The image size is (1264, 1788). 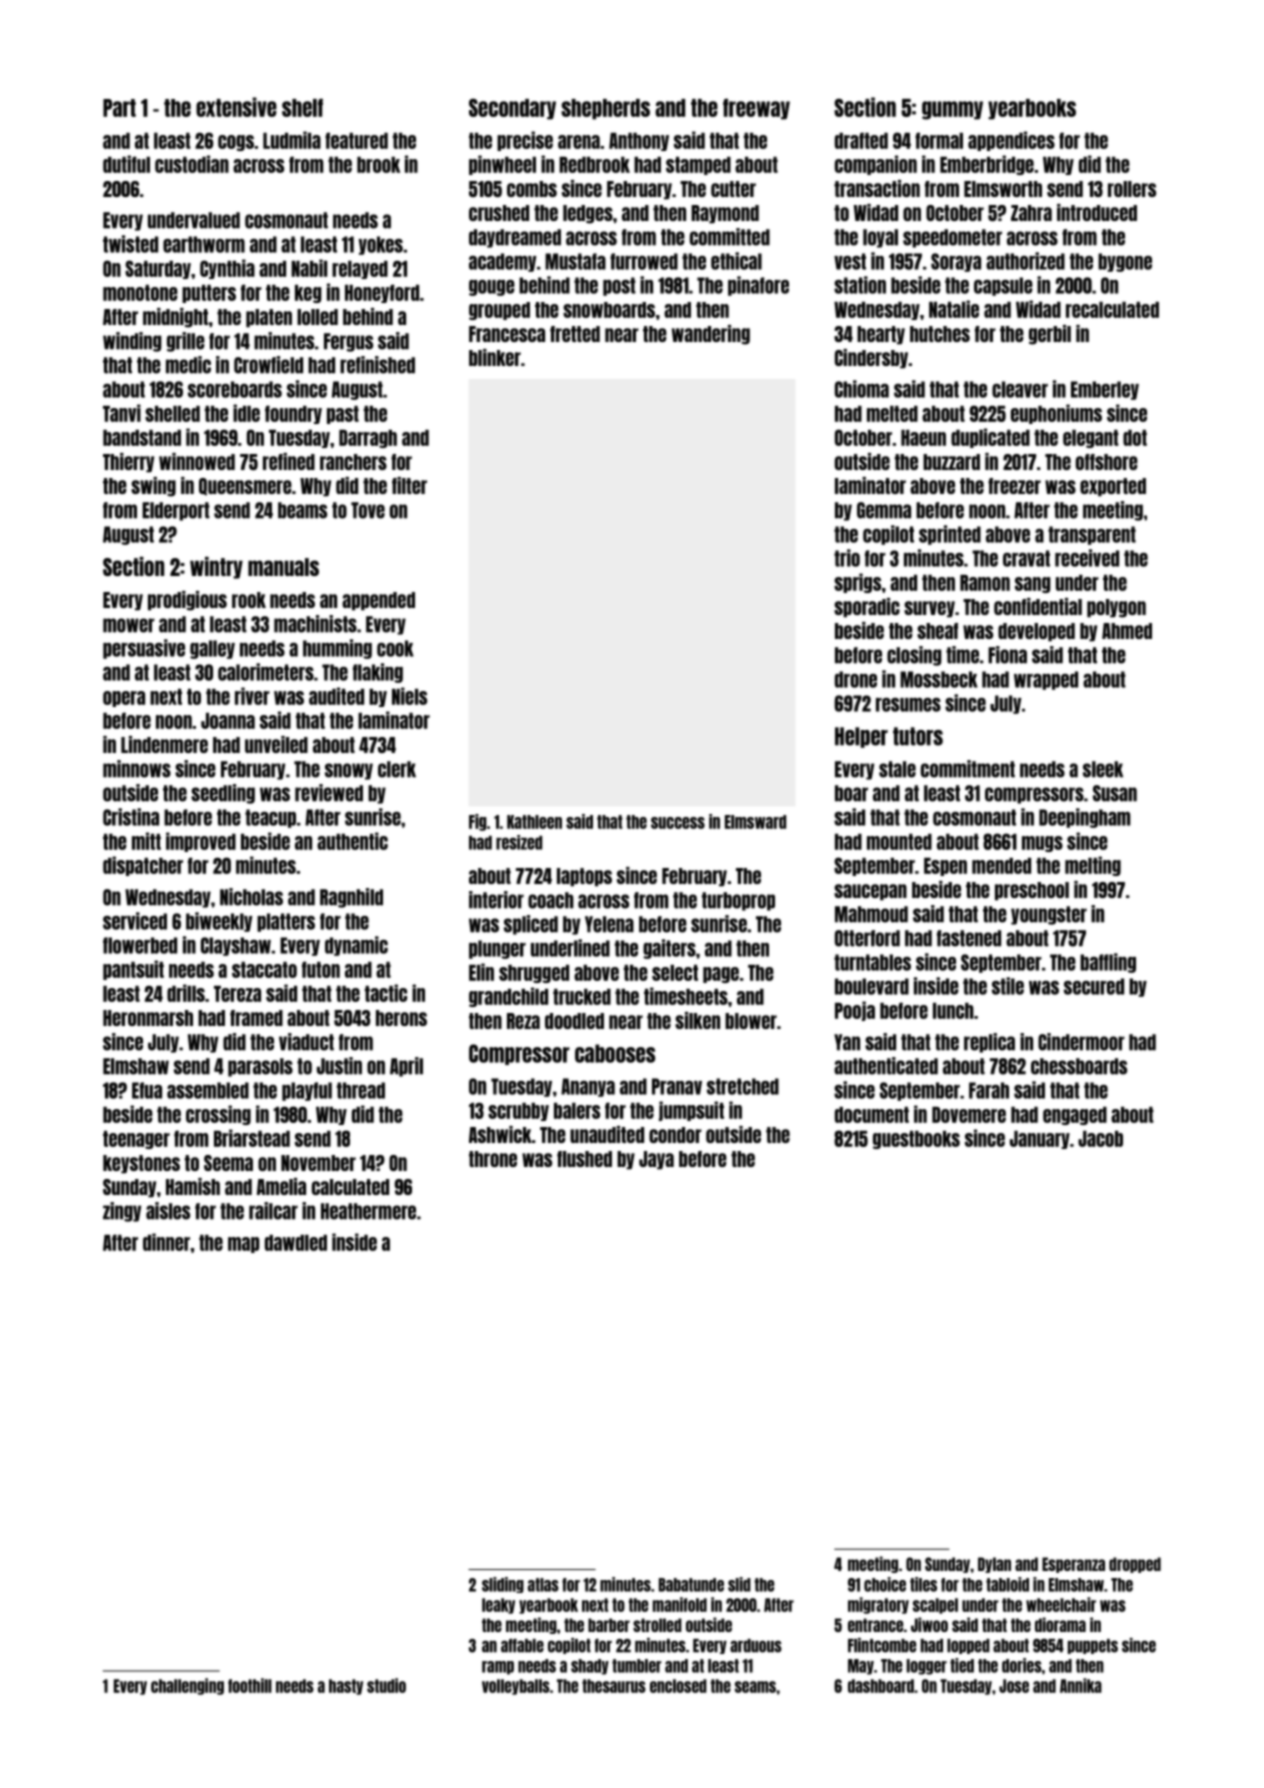 What do you see at coordinates (1132, 189) in the page?
I see `rollers` at bounding box center [1132, 189].
